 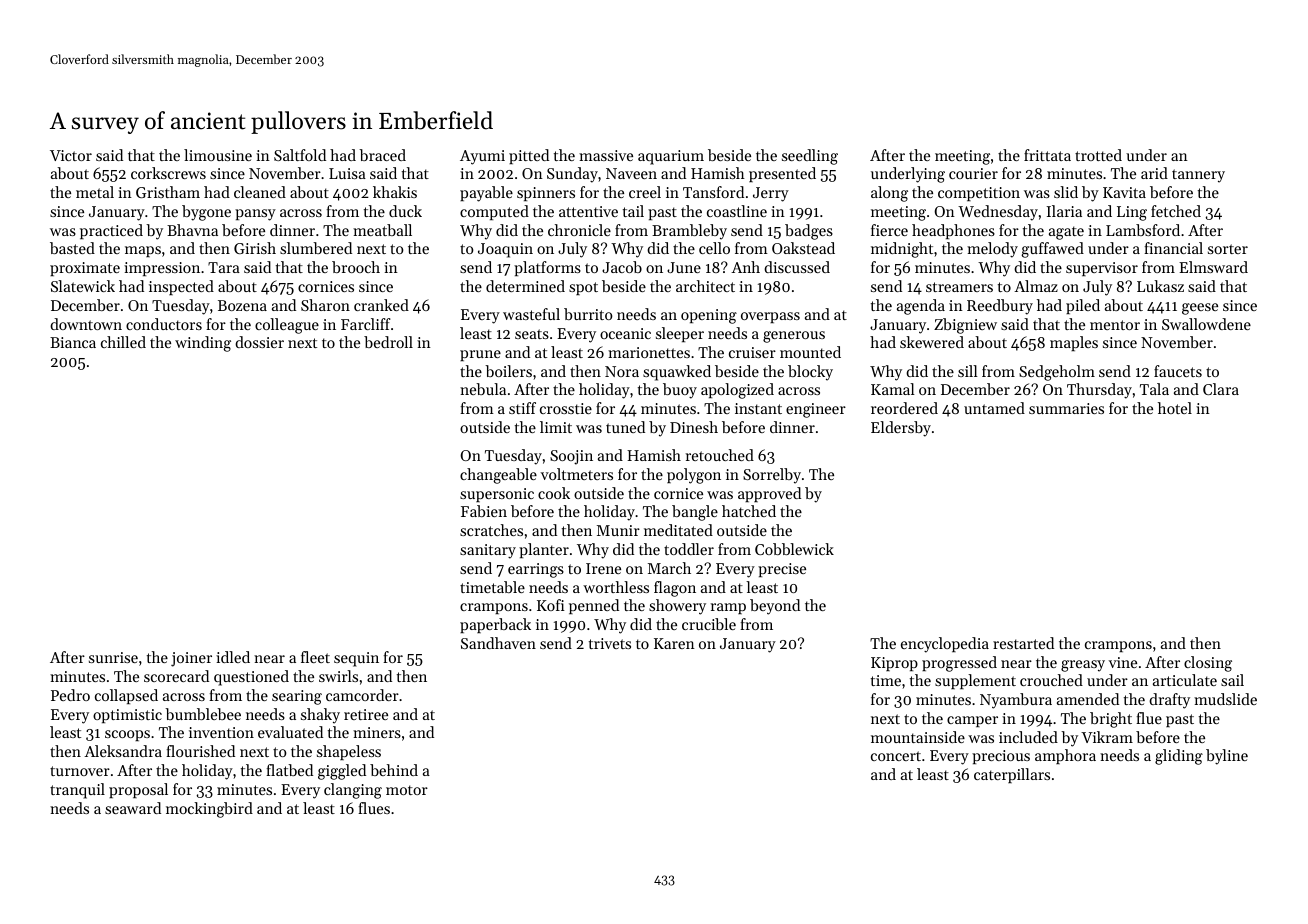 I want to click on Kiprop, so click(x=894, y=664).
